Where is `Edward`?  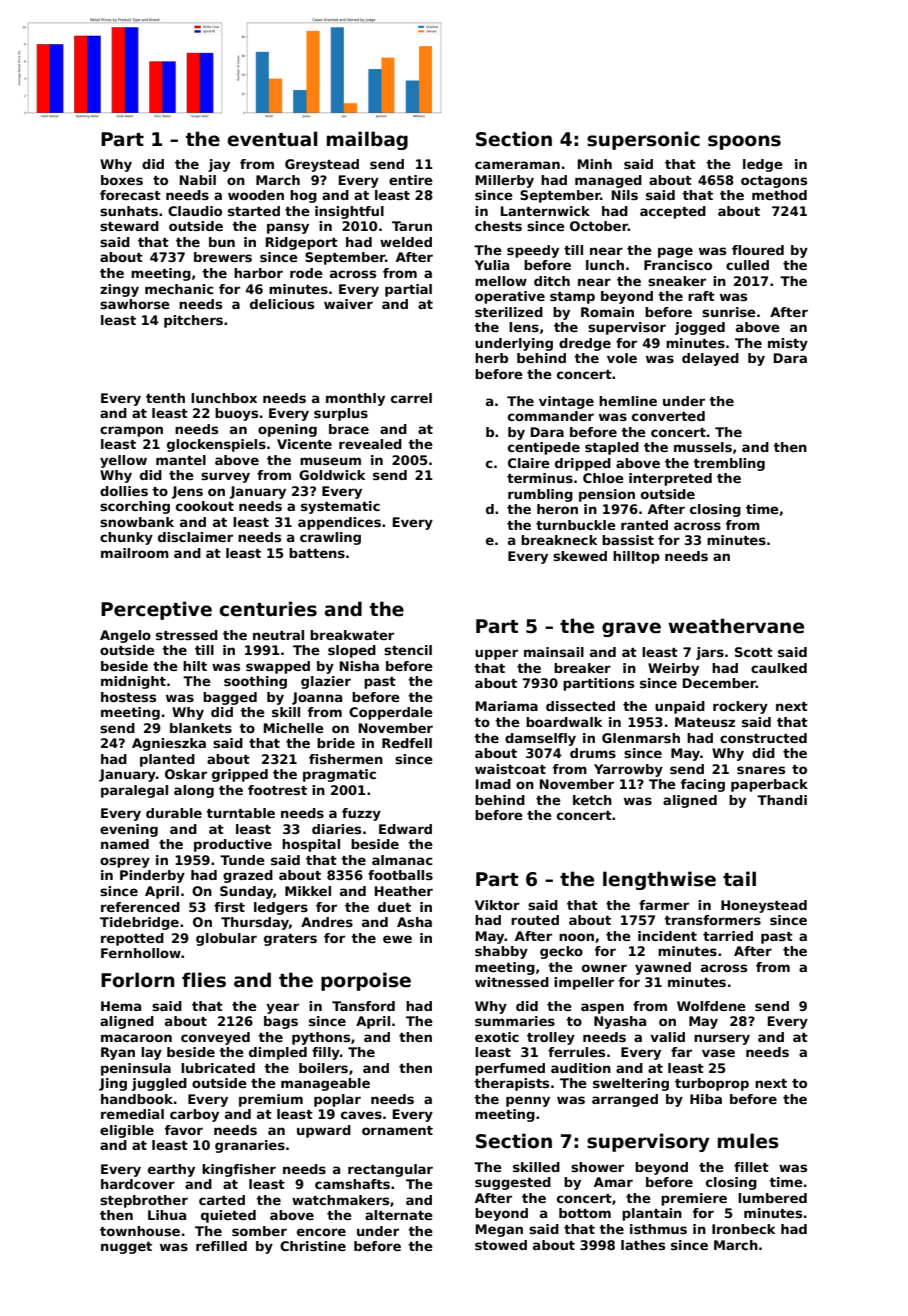 Edward is located at coordinates (405, 829).
